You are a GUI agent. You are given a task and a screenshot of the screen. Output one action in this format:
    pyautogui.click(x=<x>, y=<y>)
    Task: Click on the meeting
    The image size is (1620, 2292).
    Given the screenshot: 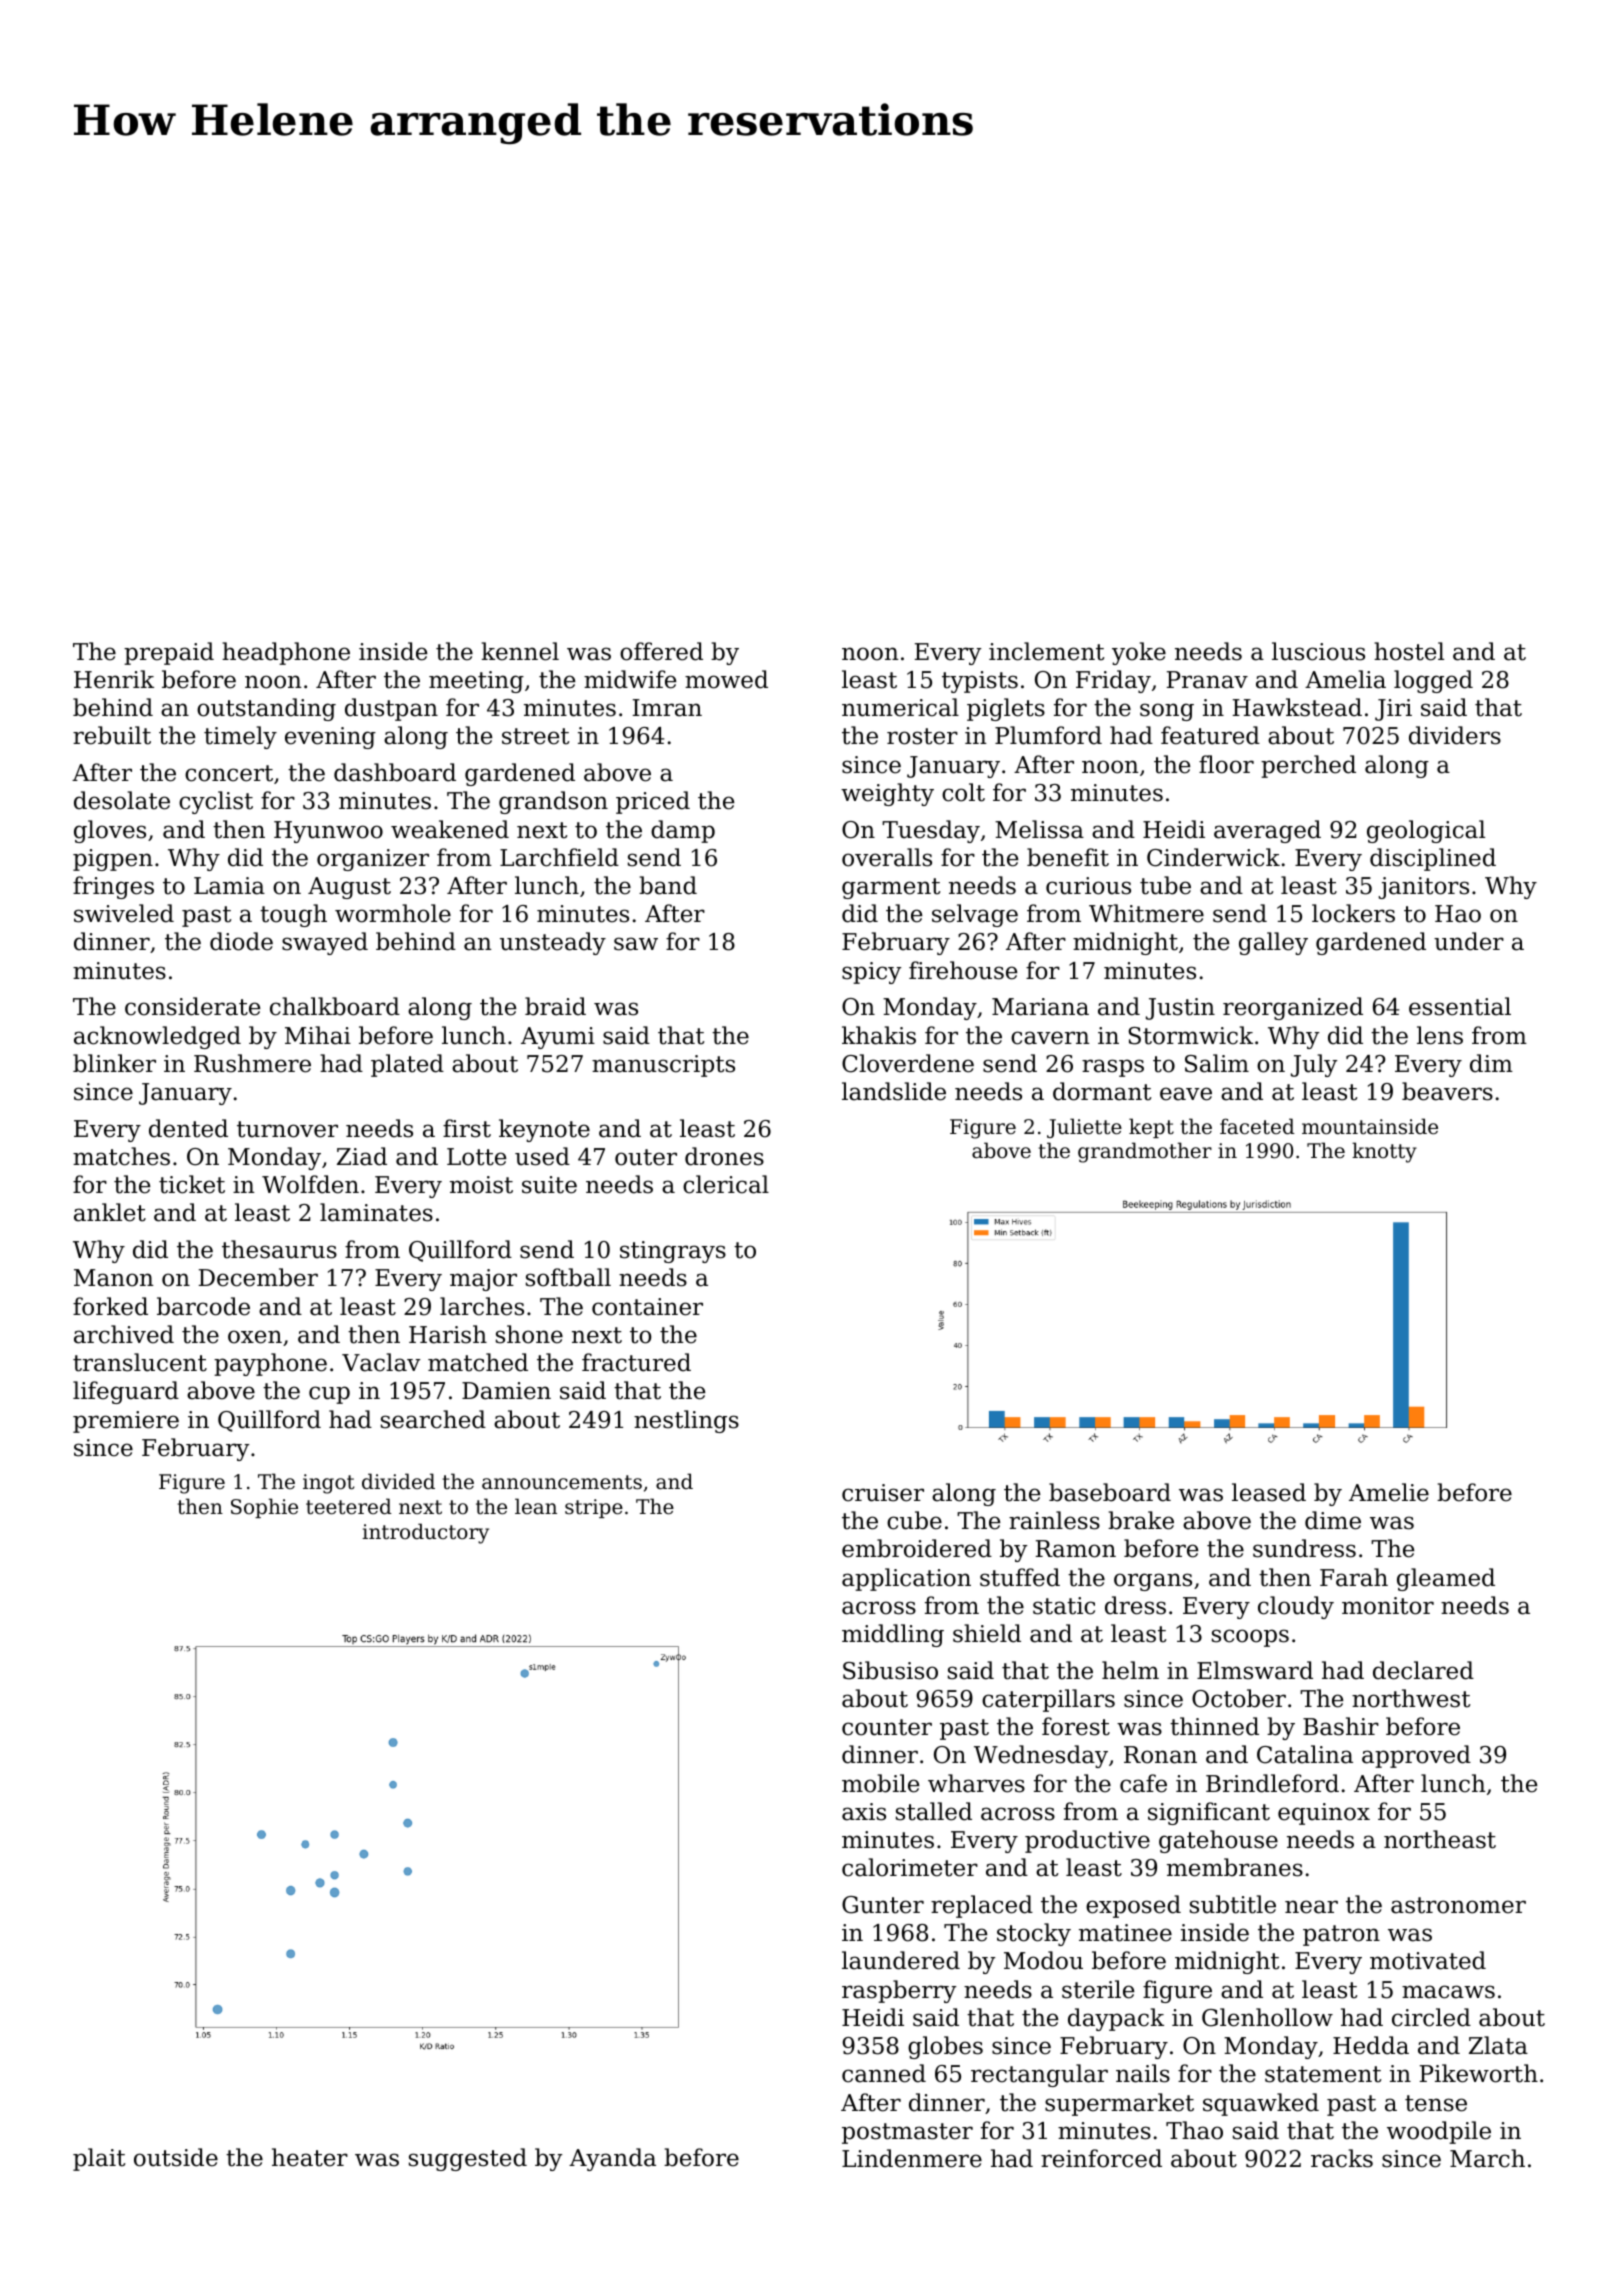 What is the action you would take?
    pyautogui.click(x=476, y=682)
